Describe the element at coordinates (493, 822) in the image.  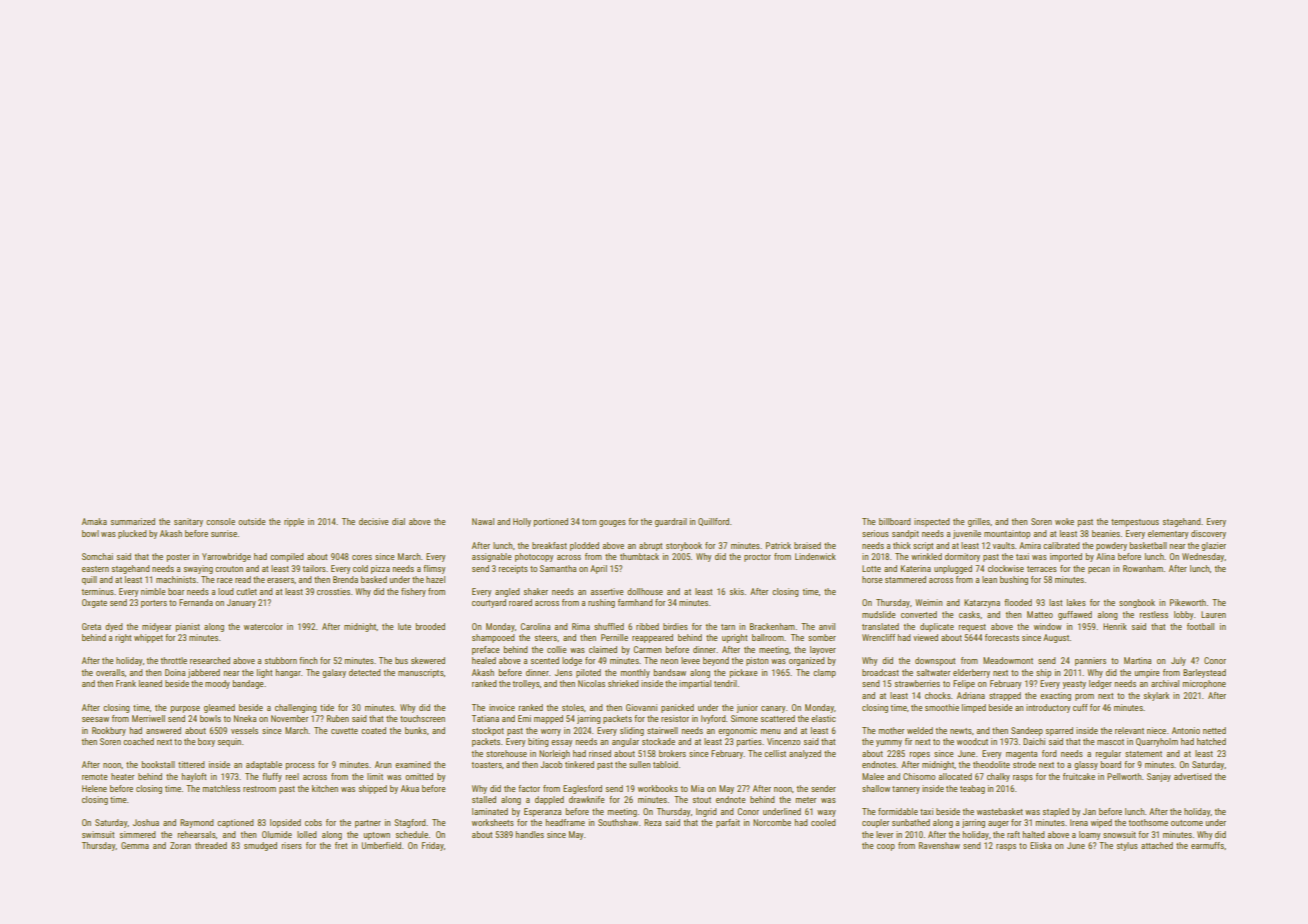
I see `worksheets` at that location.
